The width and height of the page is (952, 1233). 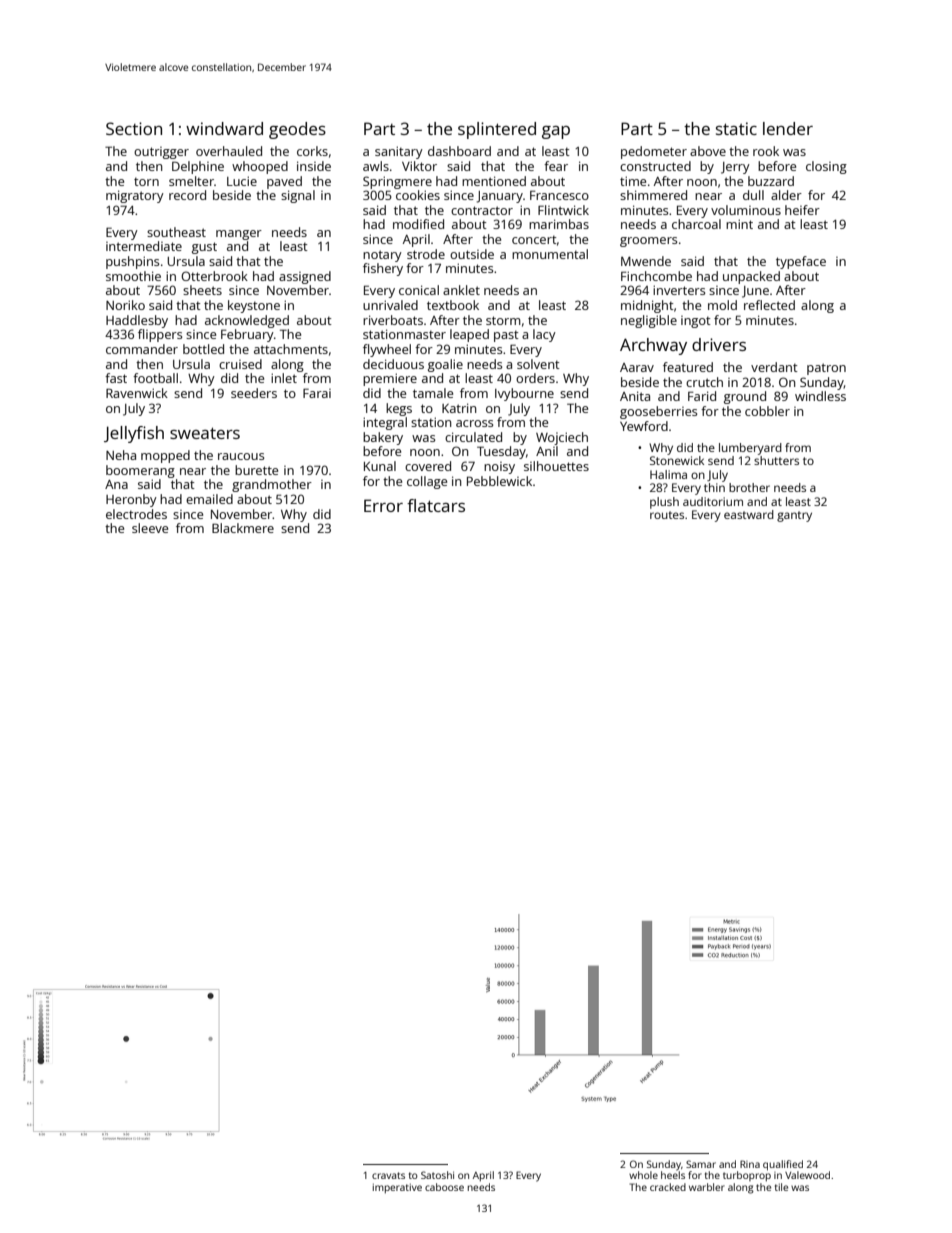 I want to click on cravats, so click(x=388, y=1175).
